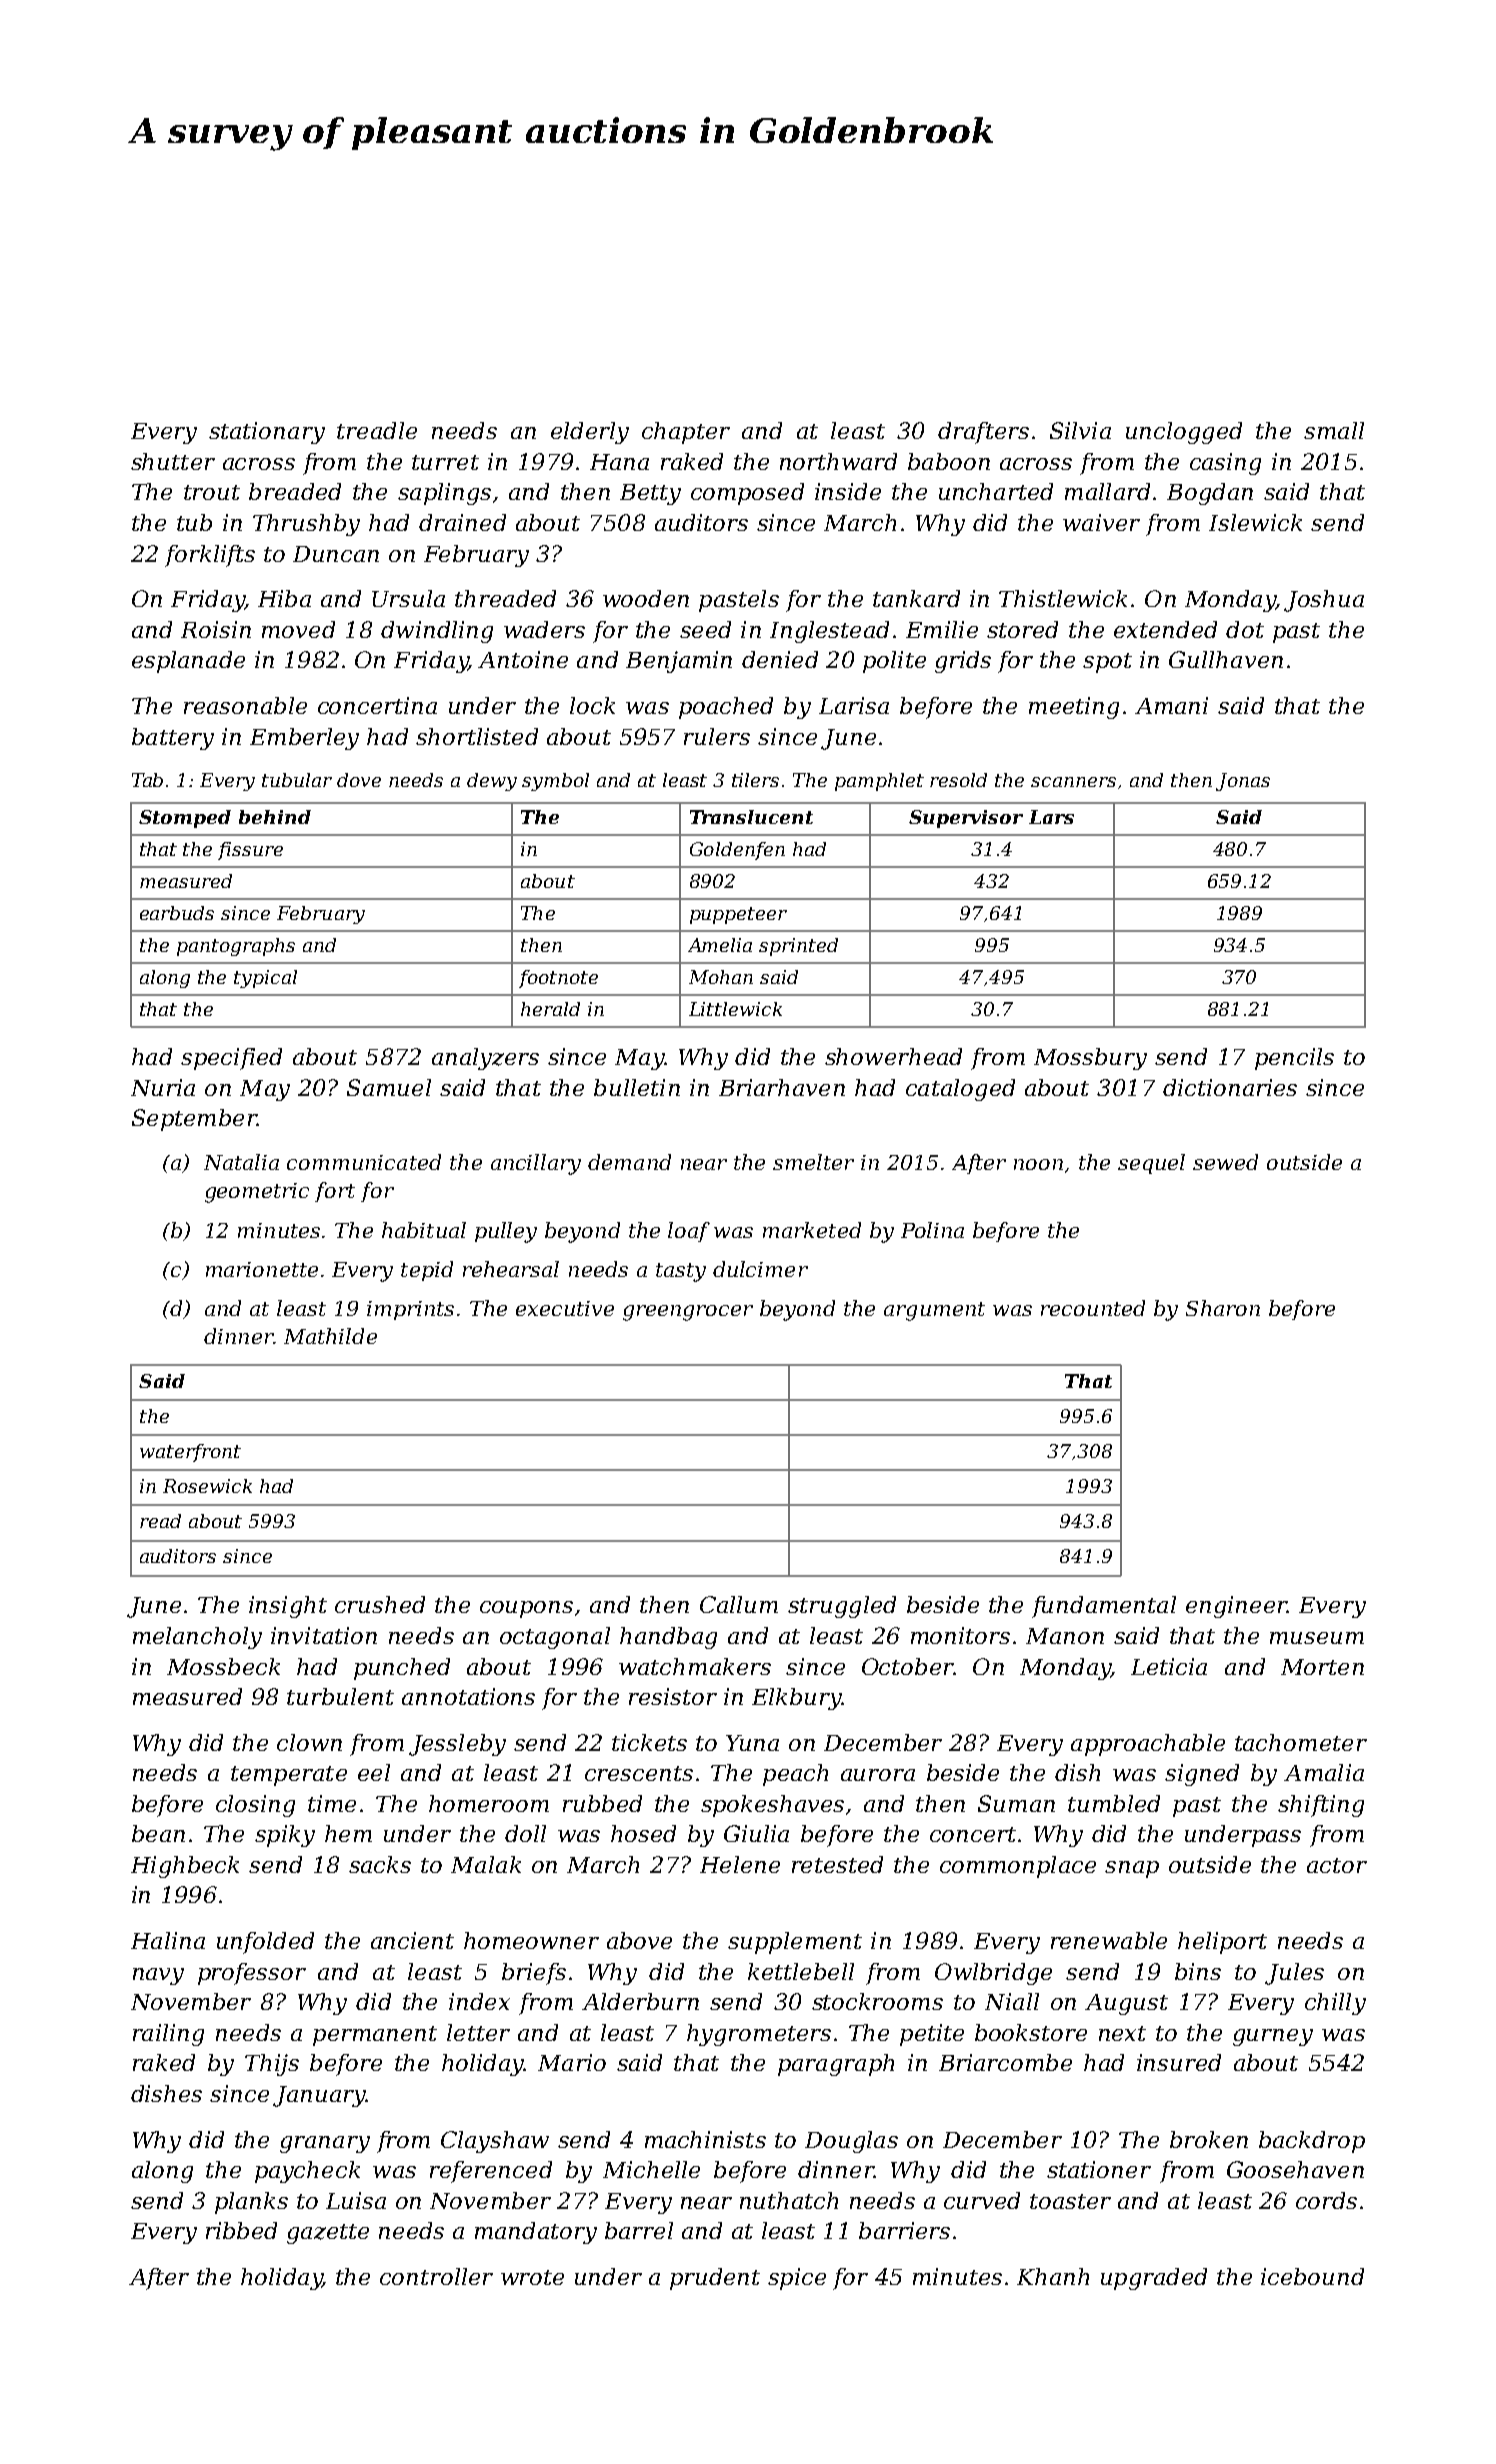 The image size is (1496, 2464). Describe the element at coordinates (190, 1453) in the image. I see `waterfront` at that location.
